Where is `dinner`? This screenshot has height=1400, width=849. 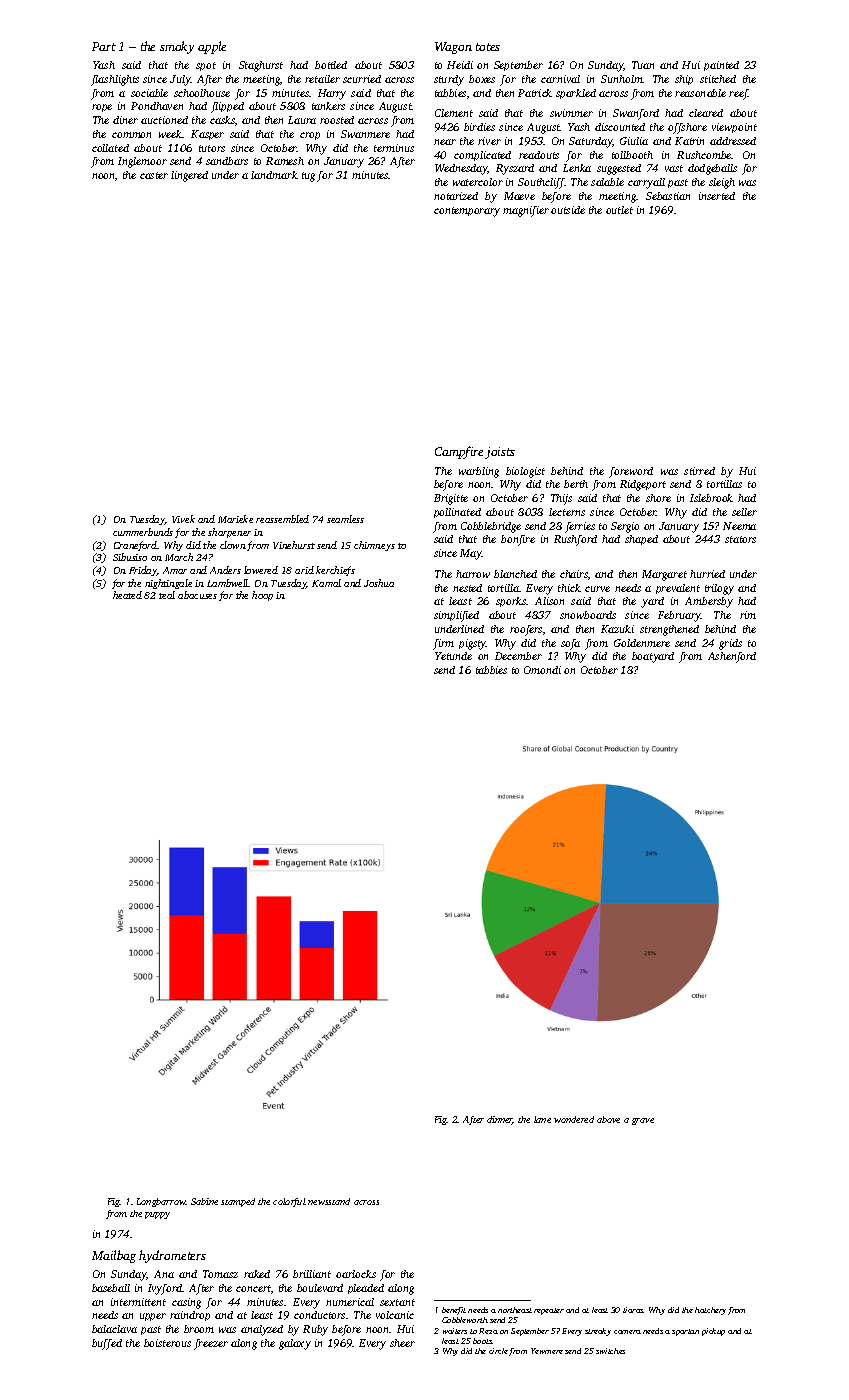 dinner is located at coordinates (500, 1120).
